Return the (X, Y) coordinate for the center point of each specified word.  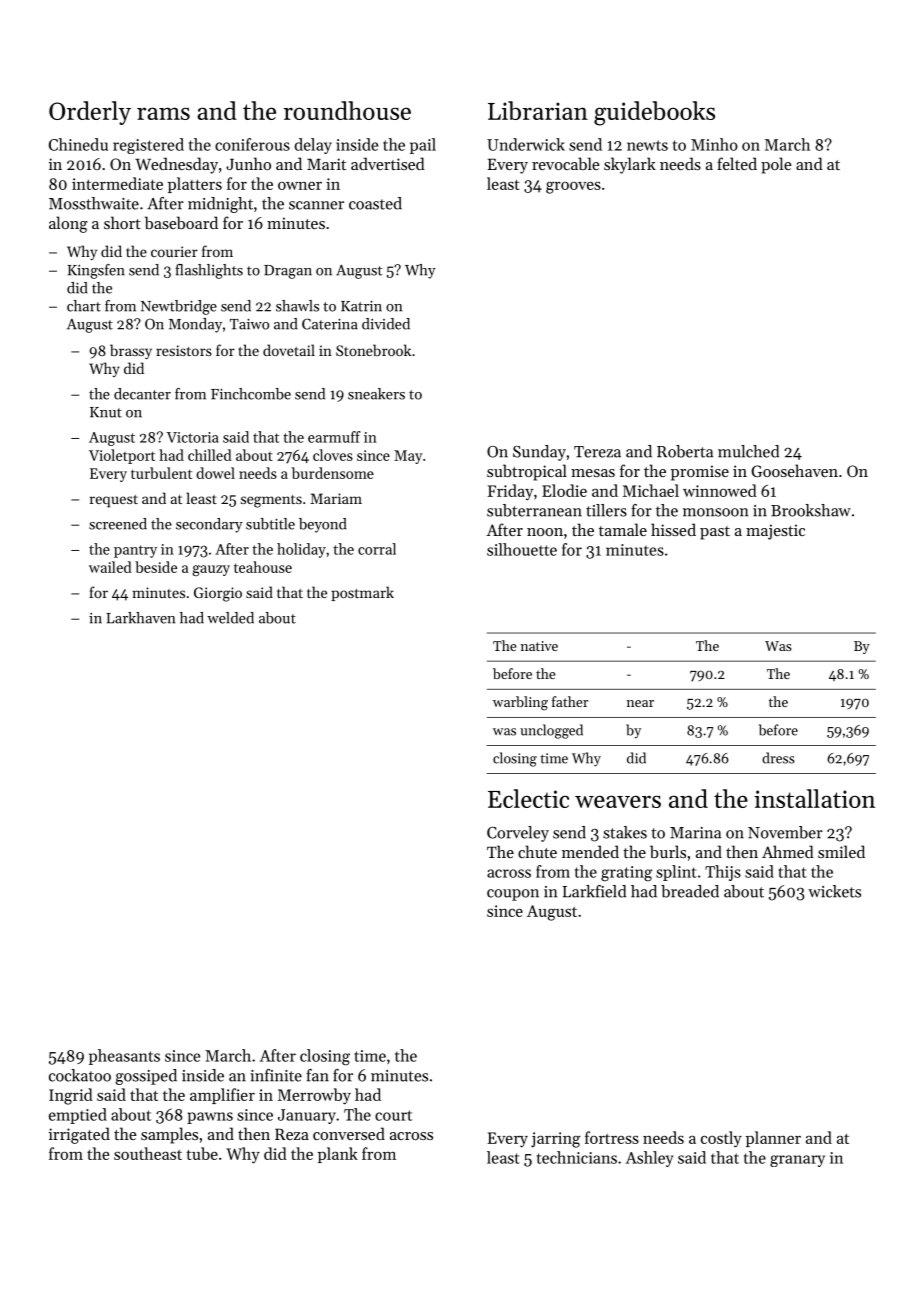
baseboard (181, 222)
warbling (520, 703)
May (408, 457)
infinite (276, 1075)
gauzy (211, 570)
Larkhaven (140, 618)
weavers (618, 801)
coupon (513, 895)
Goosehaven (794, 470)
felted (737, 163)
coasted (375, 203)
